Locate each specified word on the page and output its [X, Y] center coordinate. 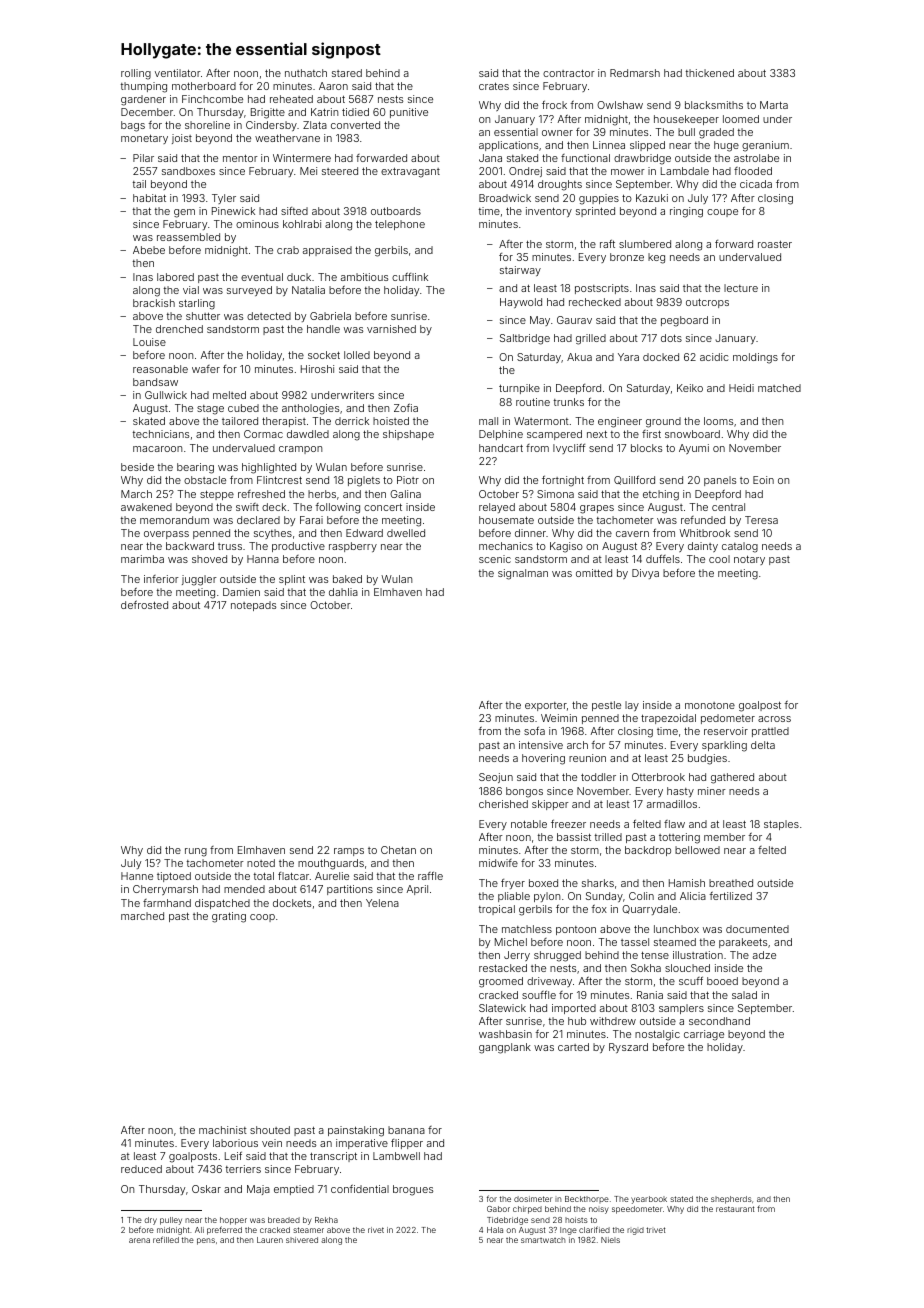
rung [196, 852]
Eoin [763, 480]
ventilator [178, 73]
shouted [270, 1130]
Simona [555, 494]
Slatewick [502, 1008]
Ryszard [628, 1048]
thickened [709, 73]
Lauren [270, 1240]
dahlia [343, 592]
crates [494, 86]
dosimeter [533, 1199]
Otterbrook [658, 777]
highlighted [269, 468]
